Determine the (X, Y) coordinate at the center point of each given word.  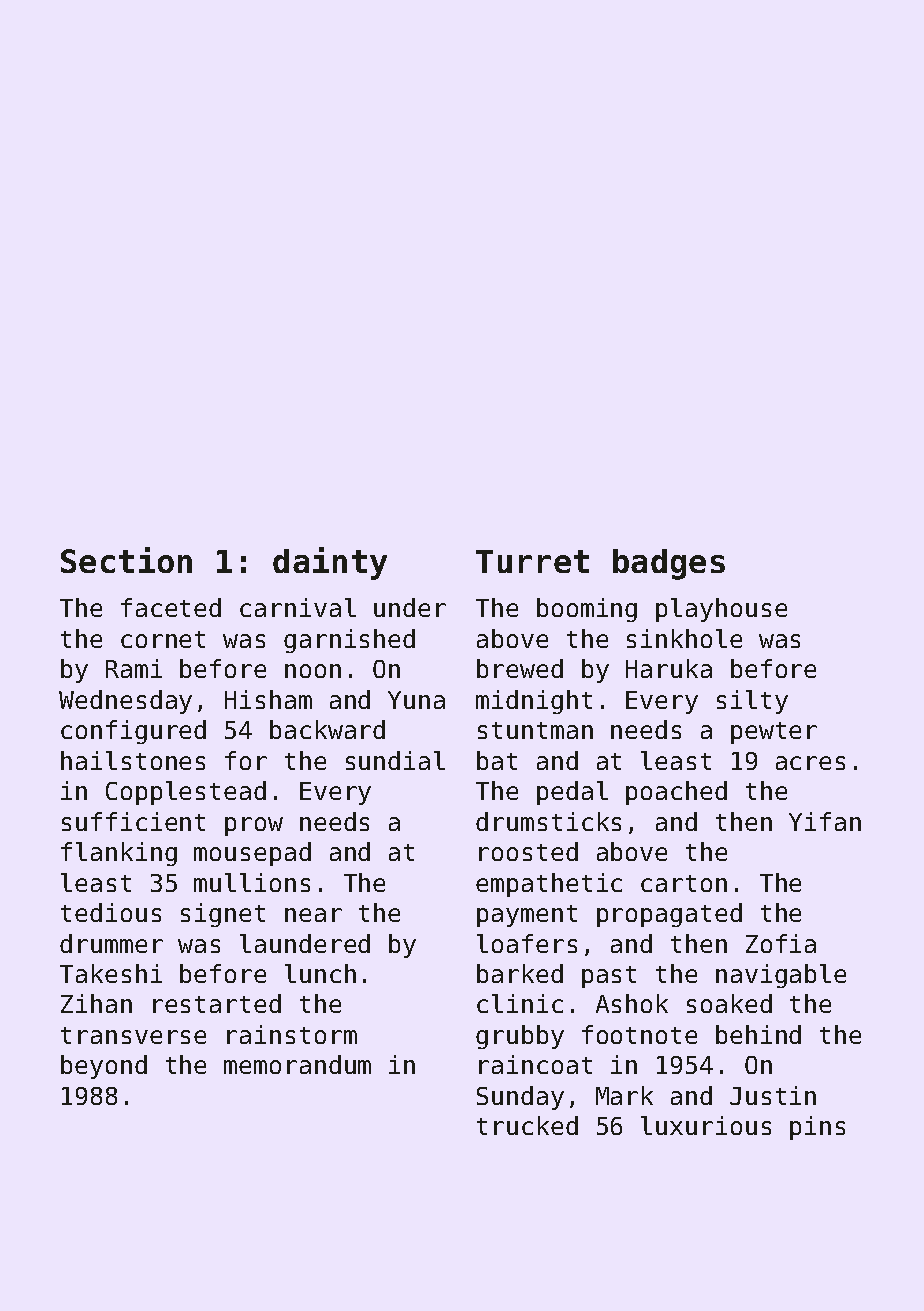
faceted (171, 607)
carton (684, 883)
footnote (639, 1034)
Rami (134, 668)
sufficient (133, 821)
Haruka (669, 668)
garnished (349, 641)
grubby (520, 1037)
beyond (104, 1067)
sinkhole (684, 638)
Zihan (96, 1003)
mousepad (252, 854)
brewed (520, 668)
